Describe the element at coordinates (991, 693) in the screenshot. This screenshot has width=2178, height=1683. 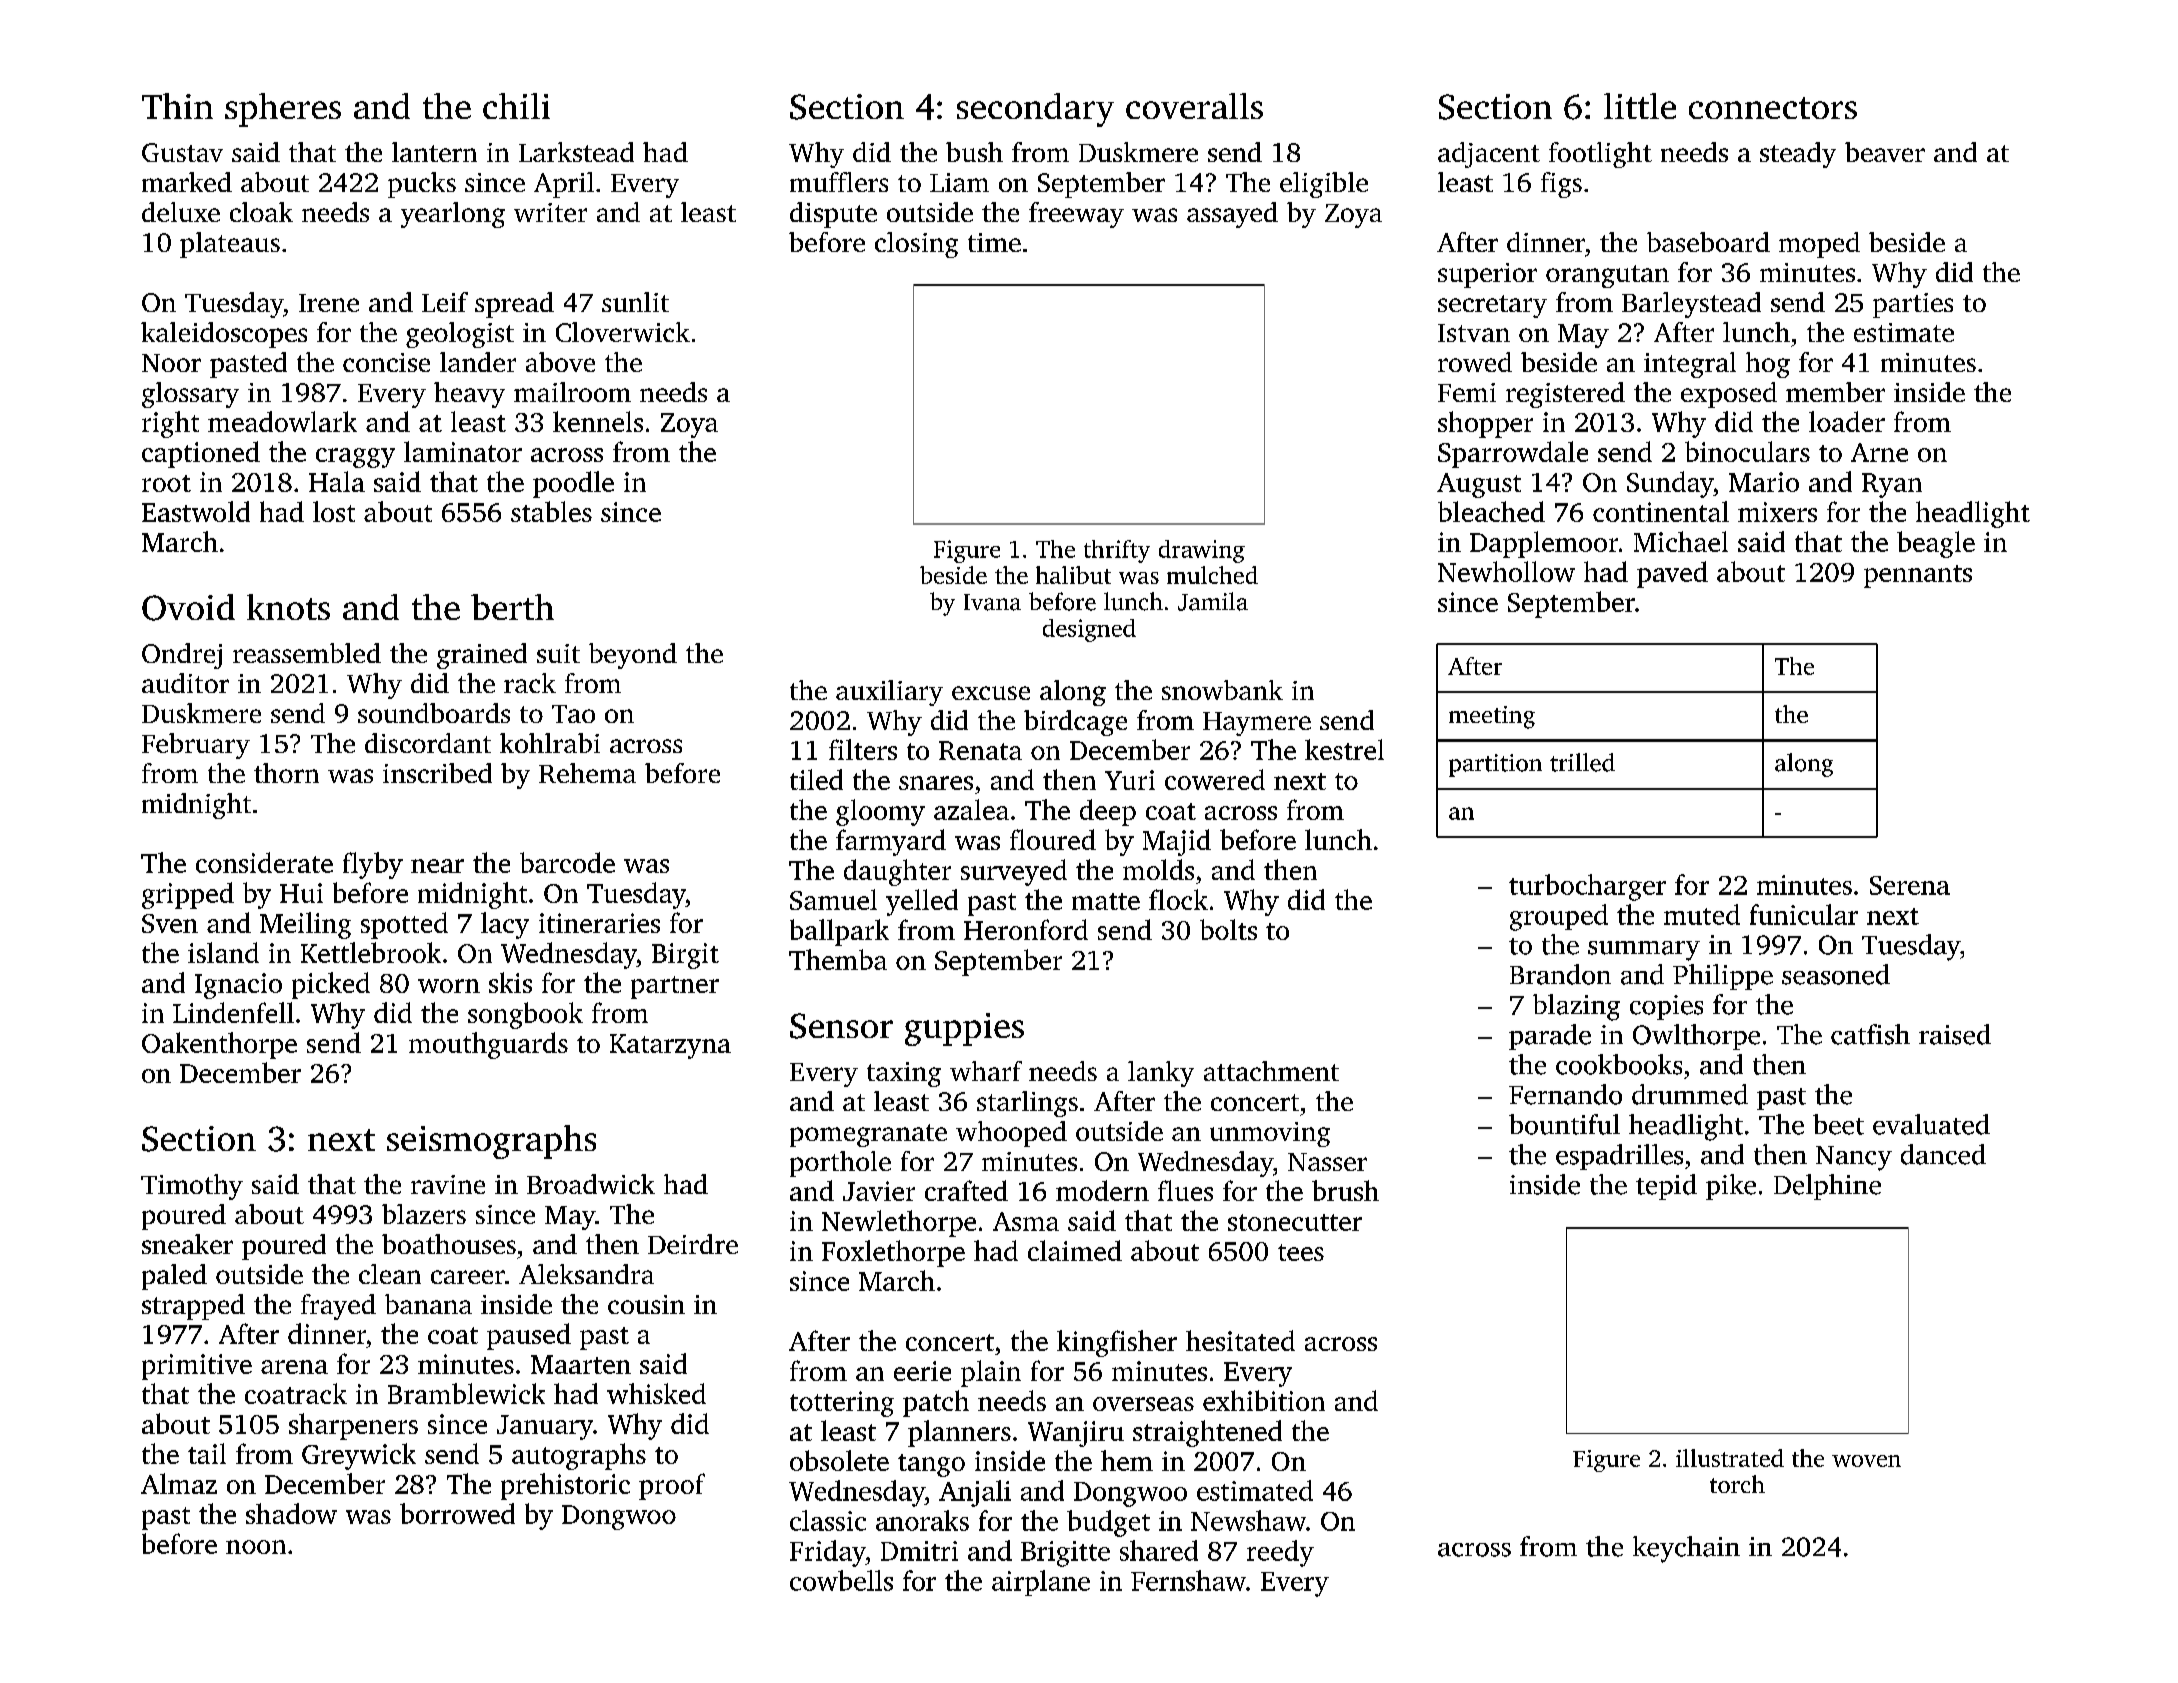
I see `excuse` at that location.
